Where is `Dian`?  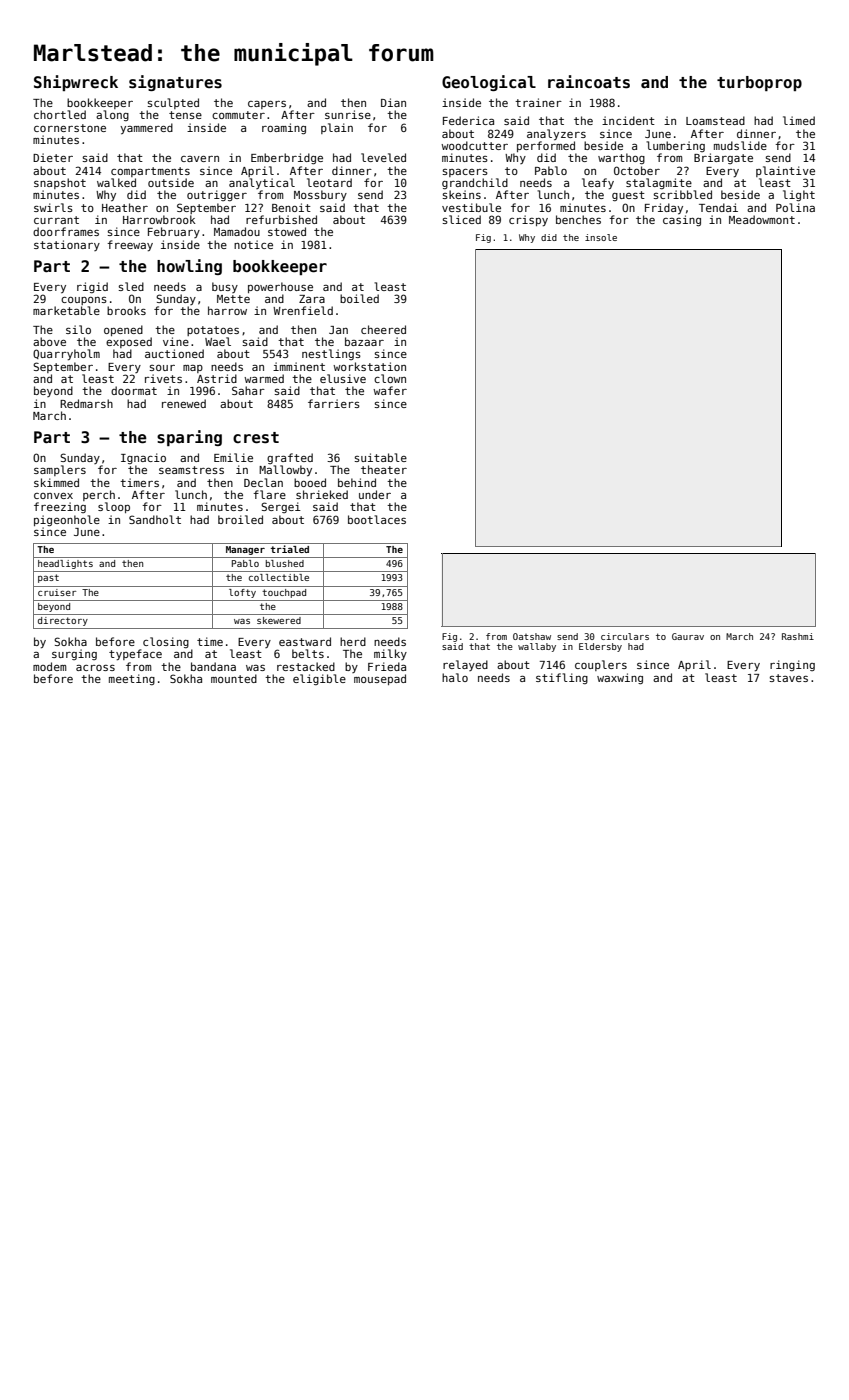
Dian is located at coordinates (393, 102).
